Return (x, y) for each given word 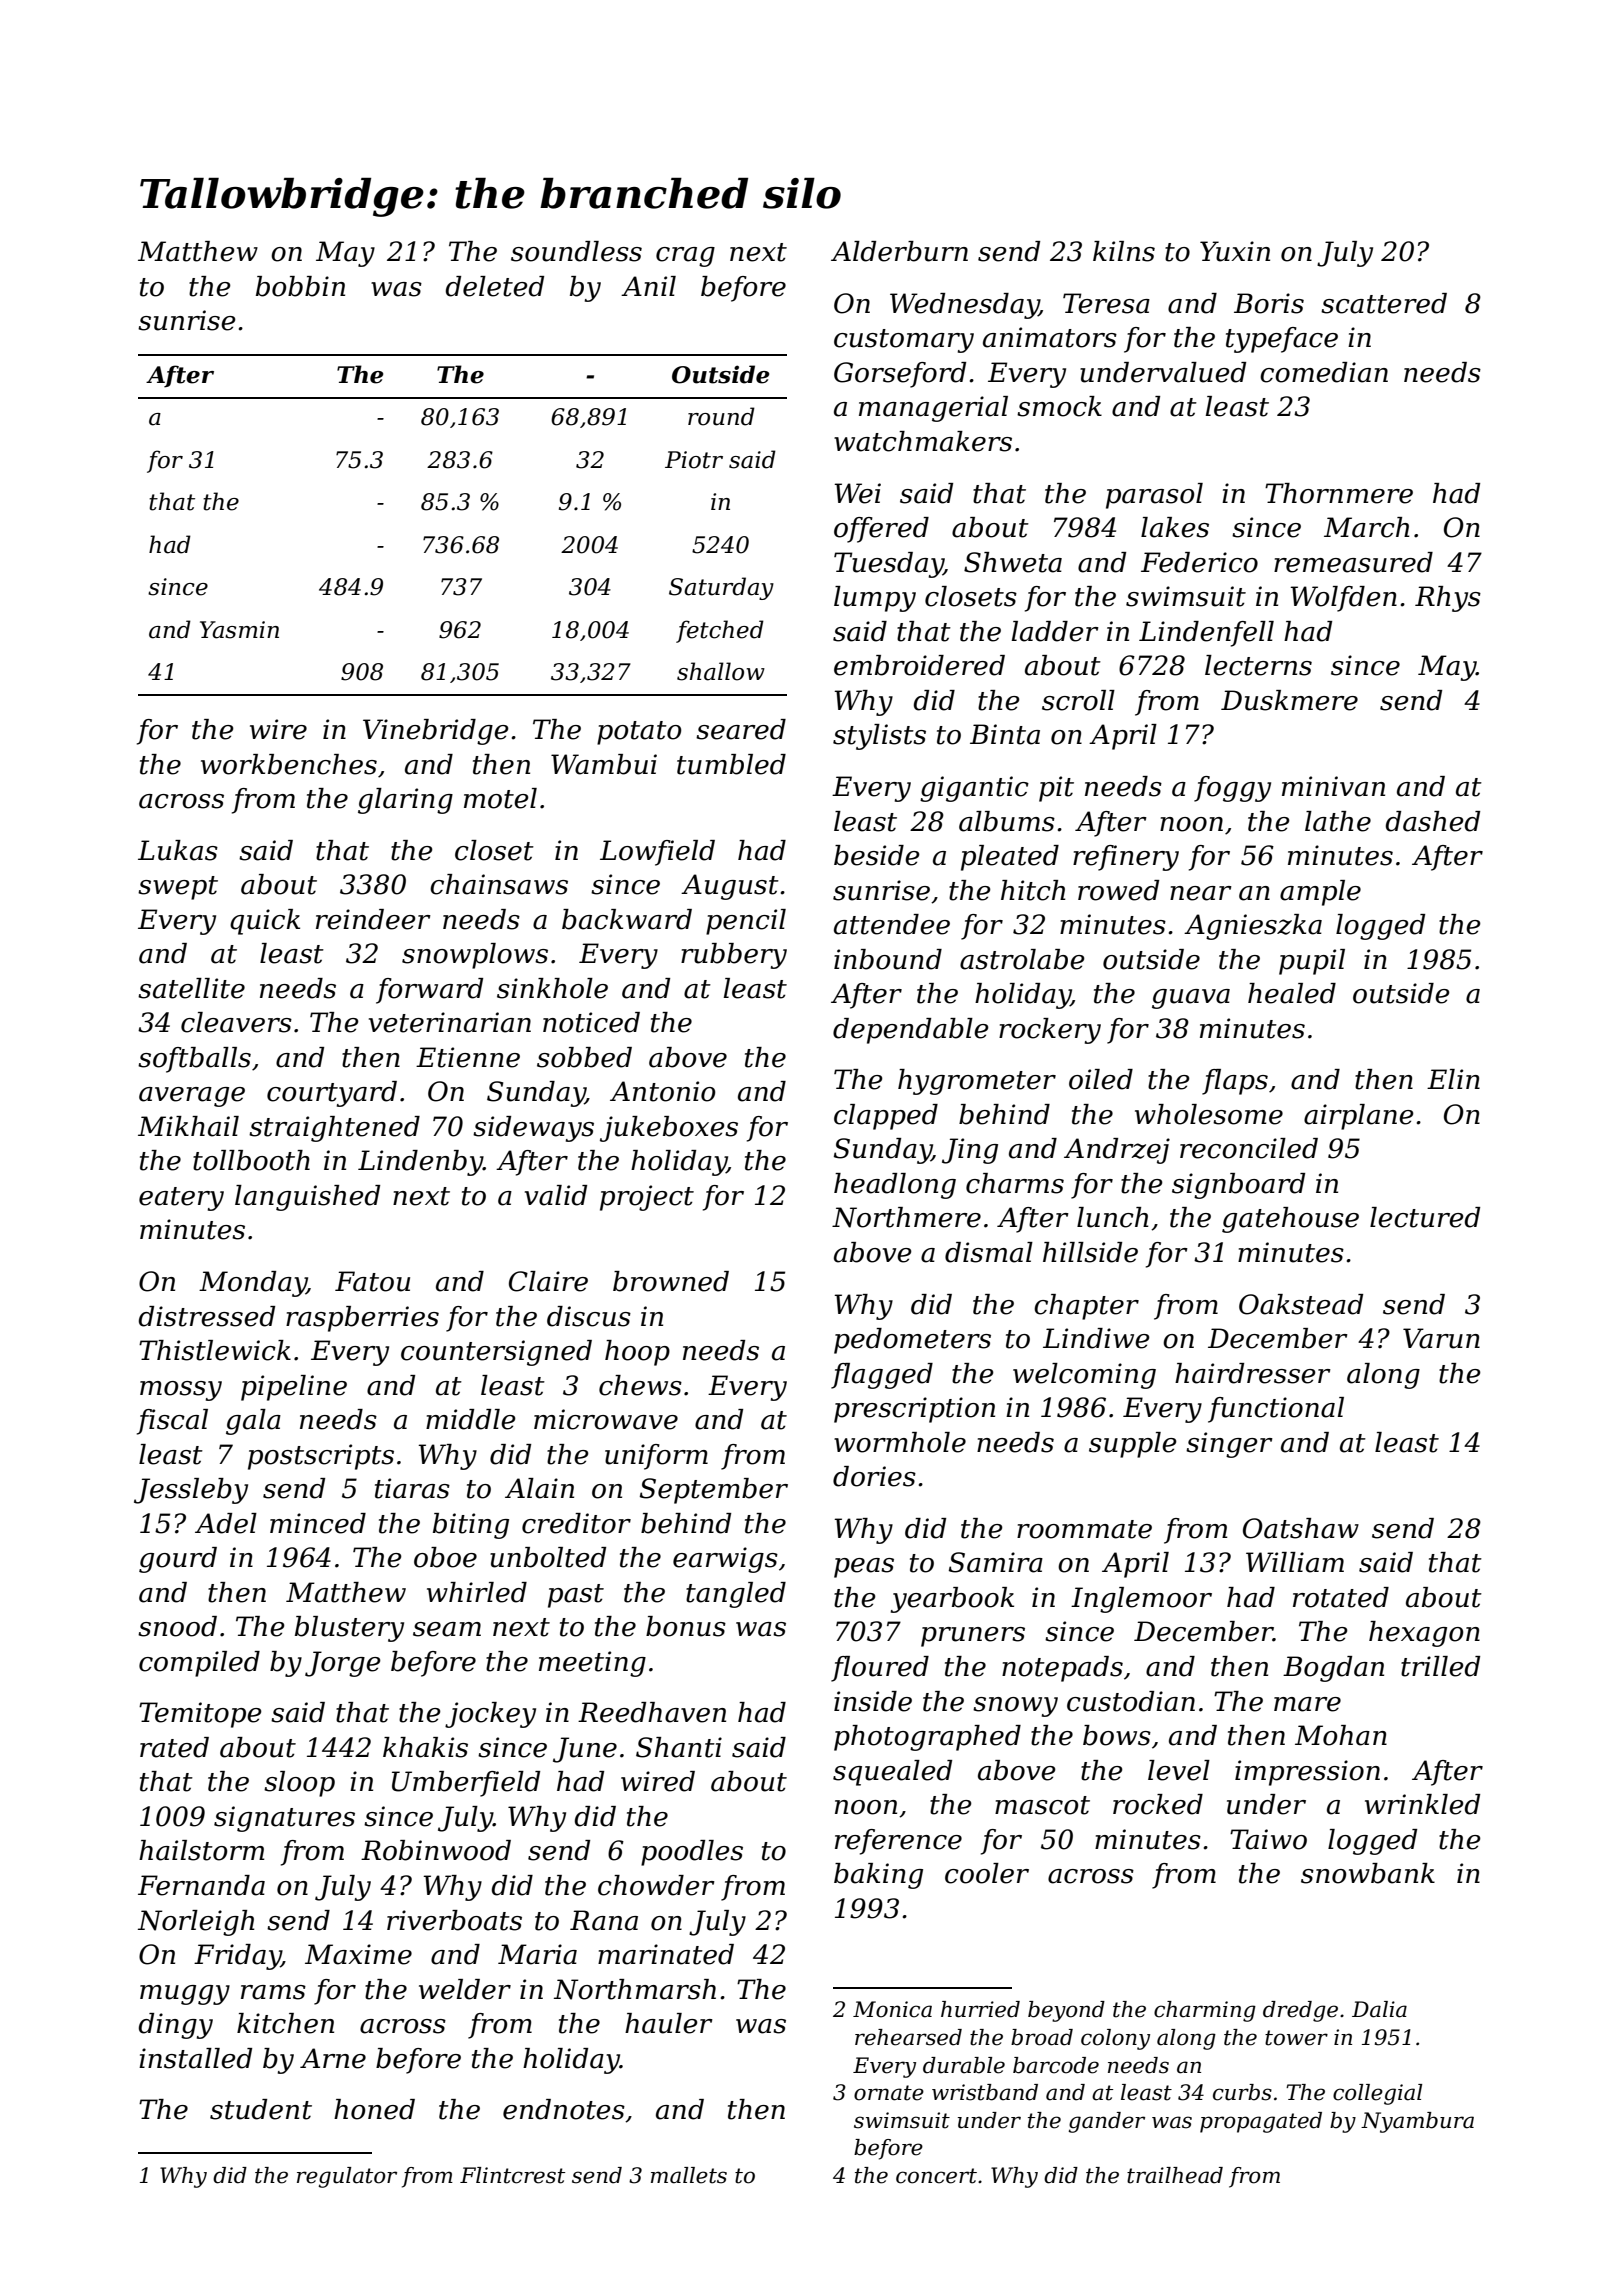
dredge (1300, 2011)
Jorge (343, 1664)
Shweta (1013, 562)
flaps (1235, 1082)
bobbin (300, 286)
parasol (1154, 496)
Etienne (468, 1057)
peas (864, 1568)
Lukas (178, 850)
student (261, 2109)
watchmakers (923, 441)
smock (1059, 406)
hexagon (1424, 1634)
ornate (889, 2093)
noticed (591, 1022)
